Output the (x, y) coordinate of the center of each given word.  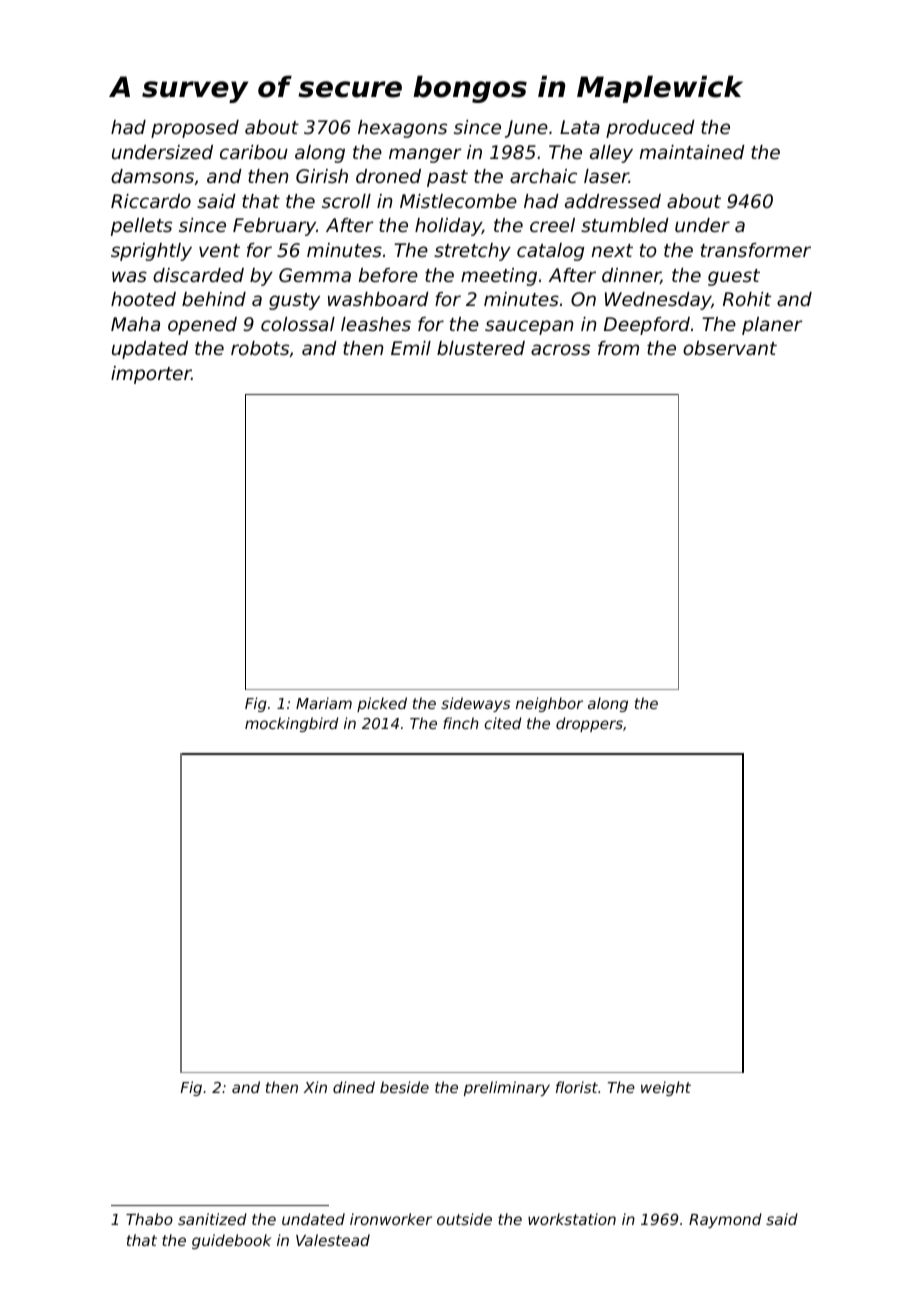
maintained (692, 152)
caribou (254, 152)
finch (460, 723)
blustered (481, 348)
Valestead (333, 1240)
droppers (589, 724)
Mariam (324, 703)
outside (464, 1219)
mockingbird (291, 724)
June (526, 129)
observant (730, 348)
